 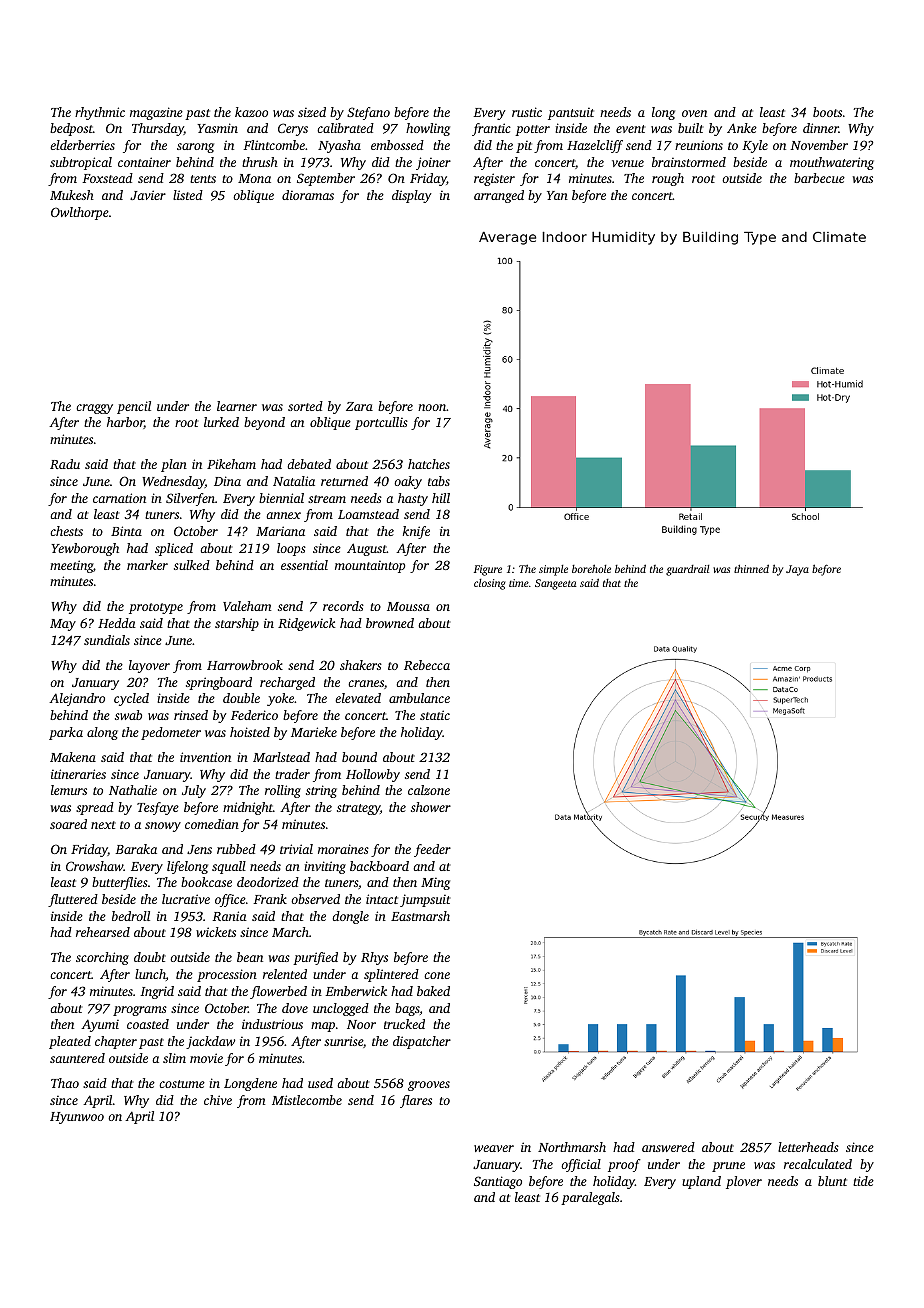 I want to click on jumpsuit, so click(x=425, y=900).
